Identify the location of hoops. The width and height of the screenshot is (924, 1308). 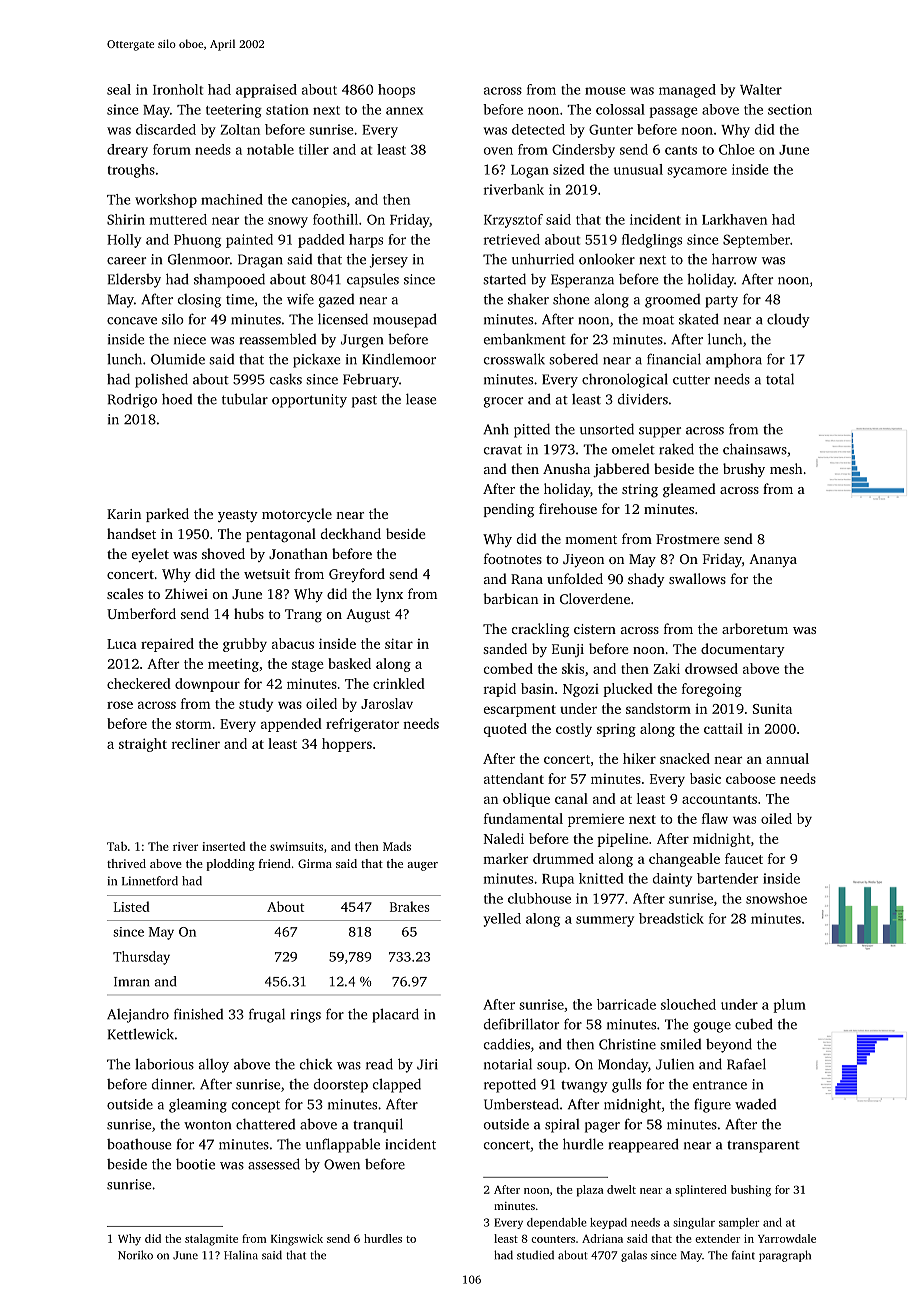
(396, 91).
